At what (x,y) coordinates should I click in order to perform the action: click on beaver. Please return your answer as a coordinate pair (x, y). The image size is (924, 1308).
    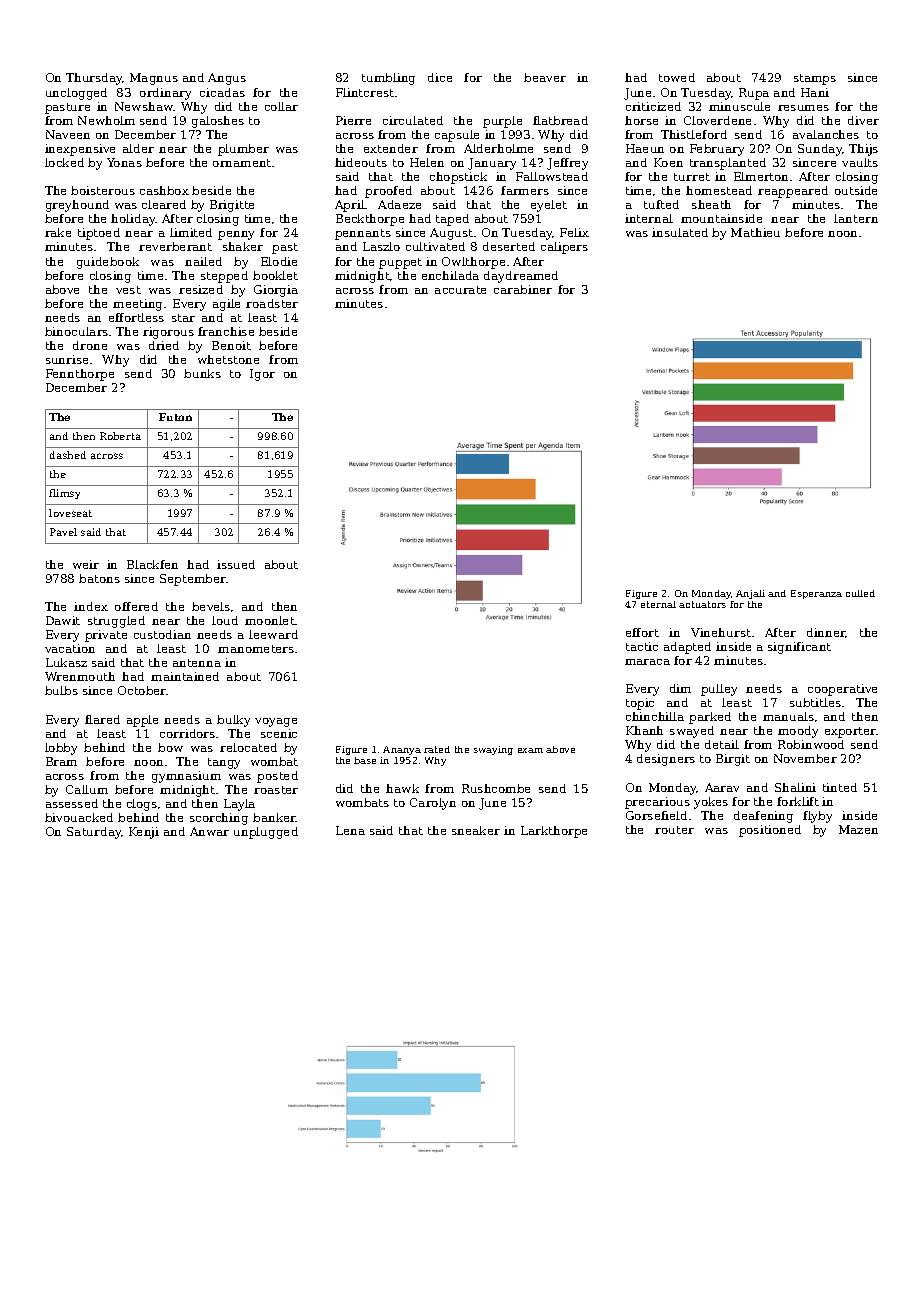
    Looking at the image, I should click on (545, 77).
